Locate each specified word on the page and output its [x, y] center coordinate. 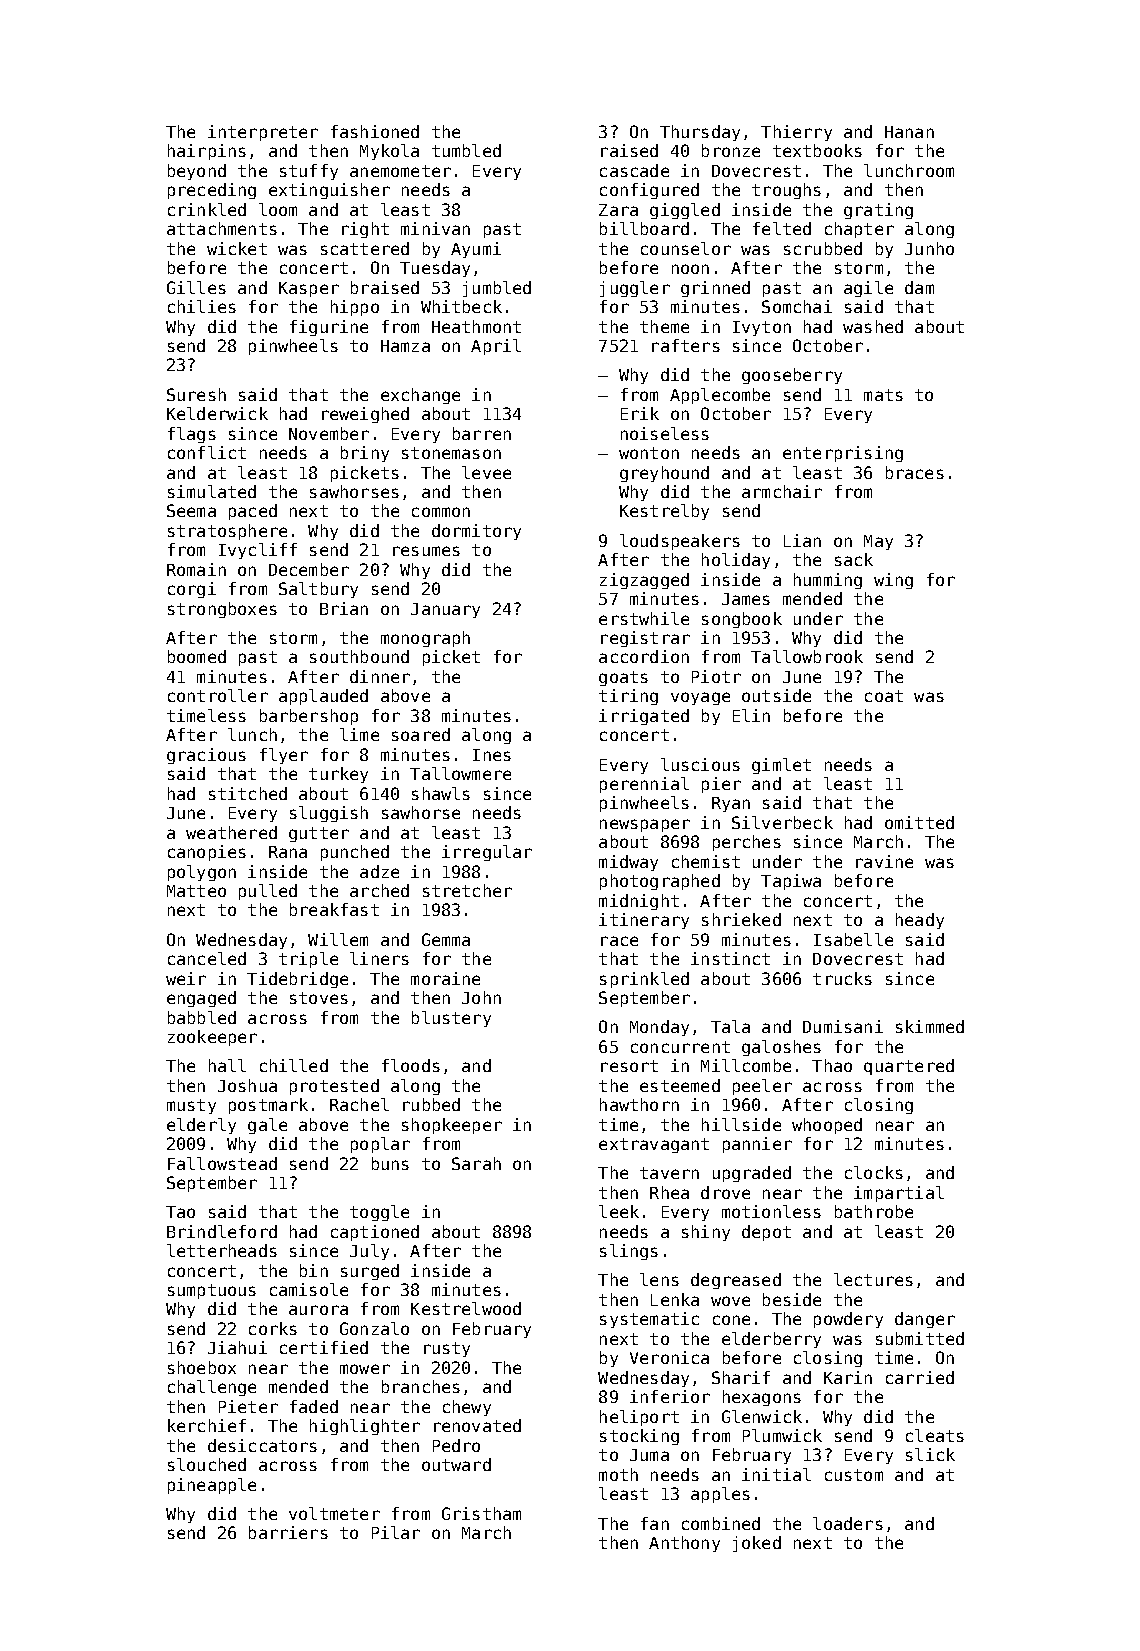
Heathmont [476, 326]
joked [757, 1544]
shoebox [202, 1367]
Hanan [909, 132]
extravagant [654, 1145]
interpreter [263, 133]
